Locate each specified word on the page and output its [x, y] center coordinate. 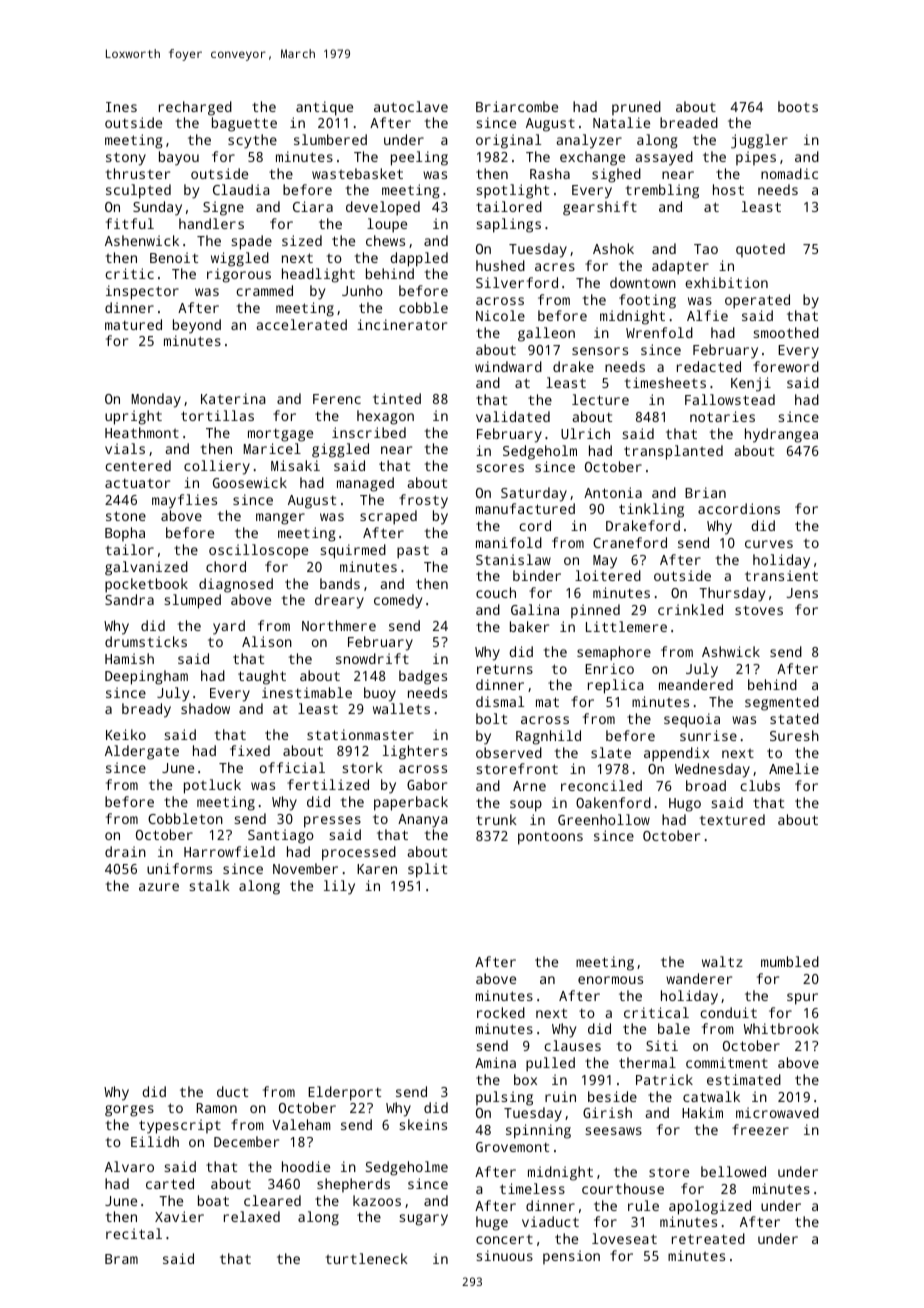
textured [732, 819]
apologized [710, 1207]
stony [126, 159]
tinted [397, 398]
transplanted [673, 452]
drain [125, 851]
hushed [500, 265]
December [246, 1141]
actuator [137, 483]
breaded [689, 122]
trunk [496, 819]
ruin [560, 1096]
